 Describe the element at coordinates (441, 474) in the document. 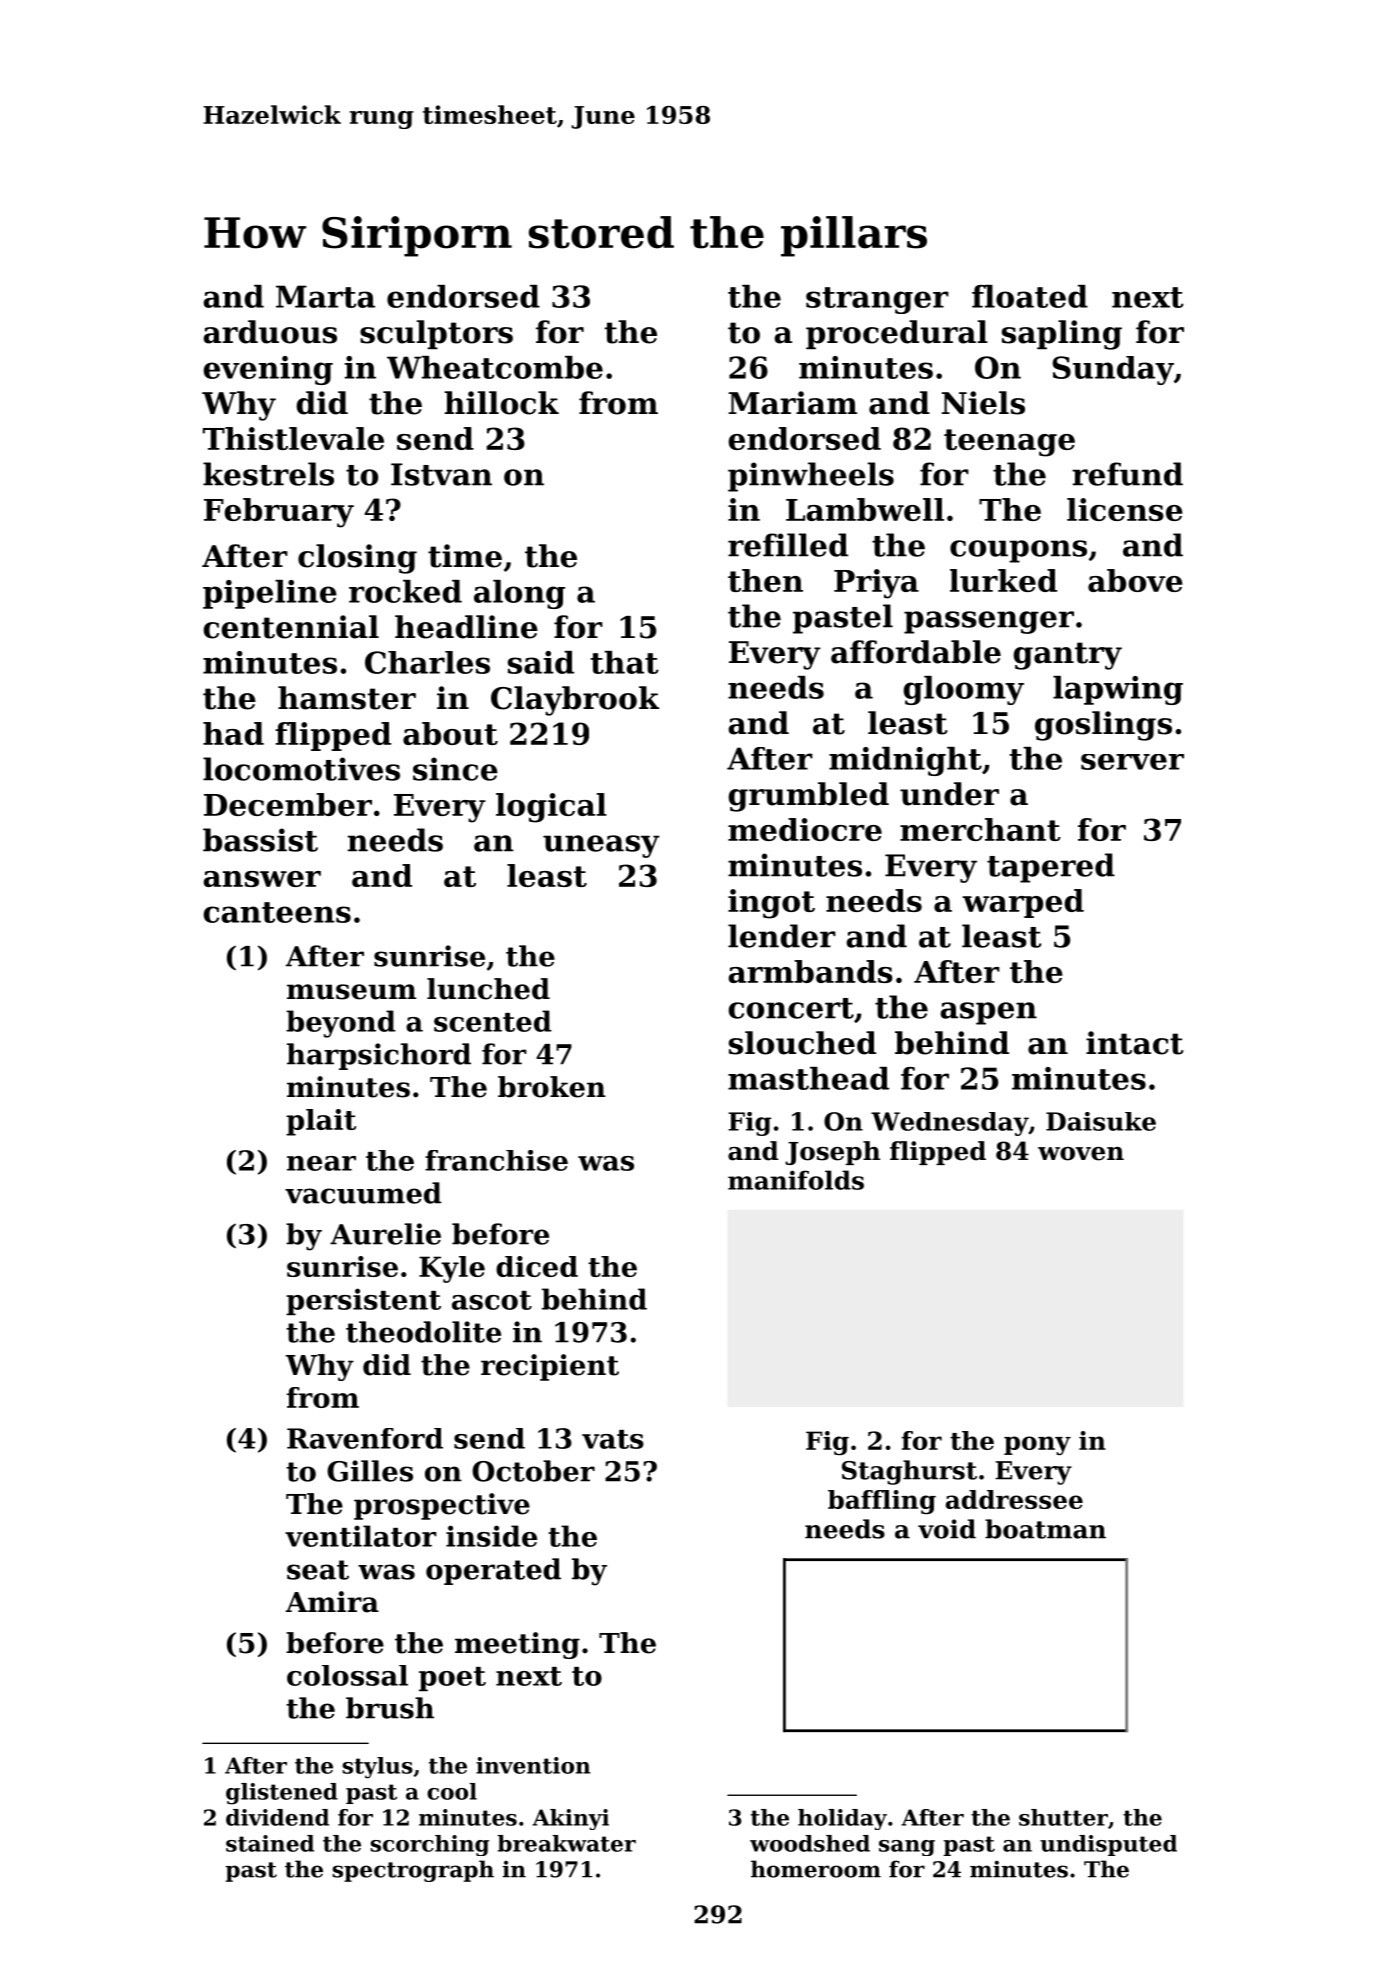

I see `Istvan` at that location.
